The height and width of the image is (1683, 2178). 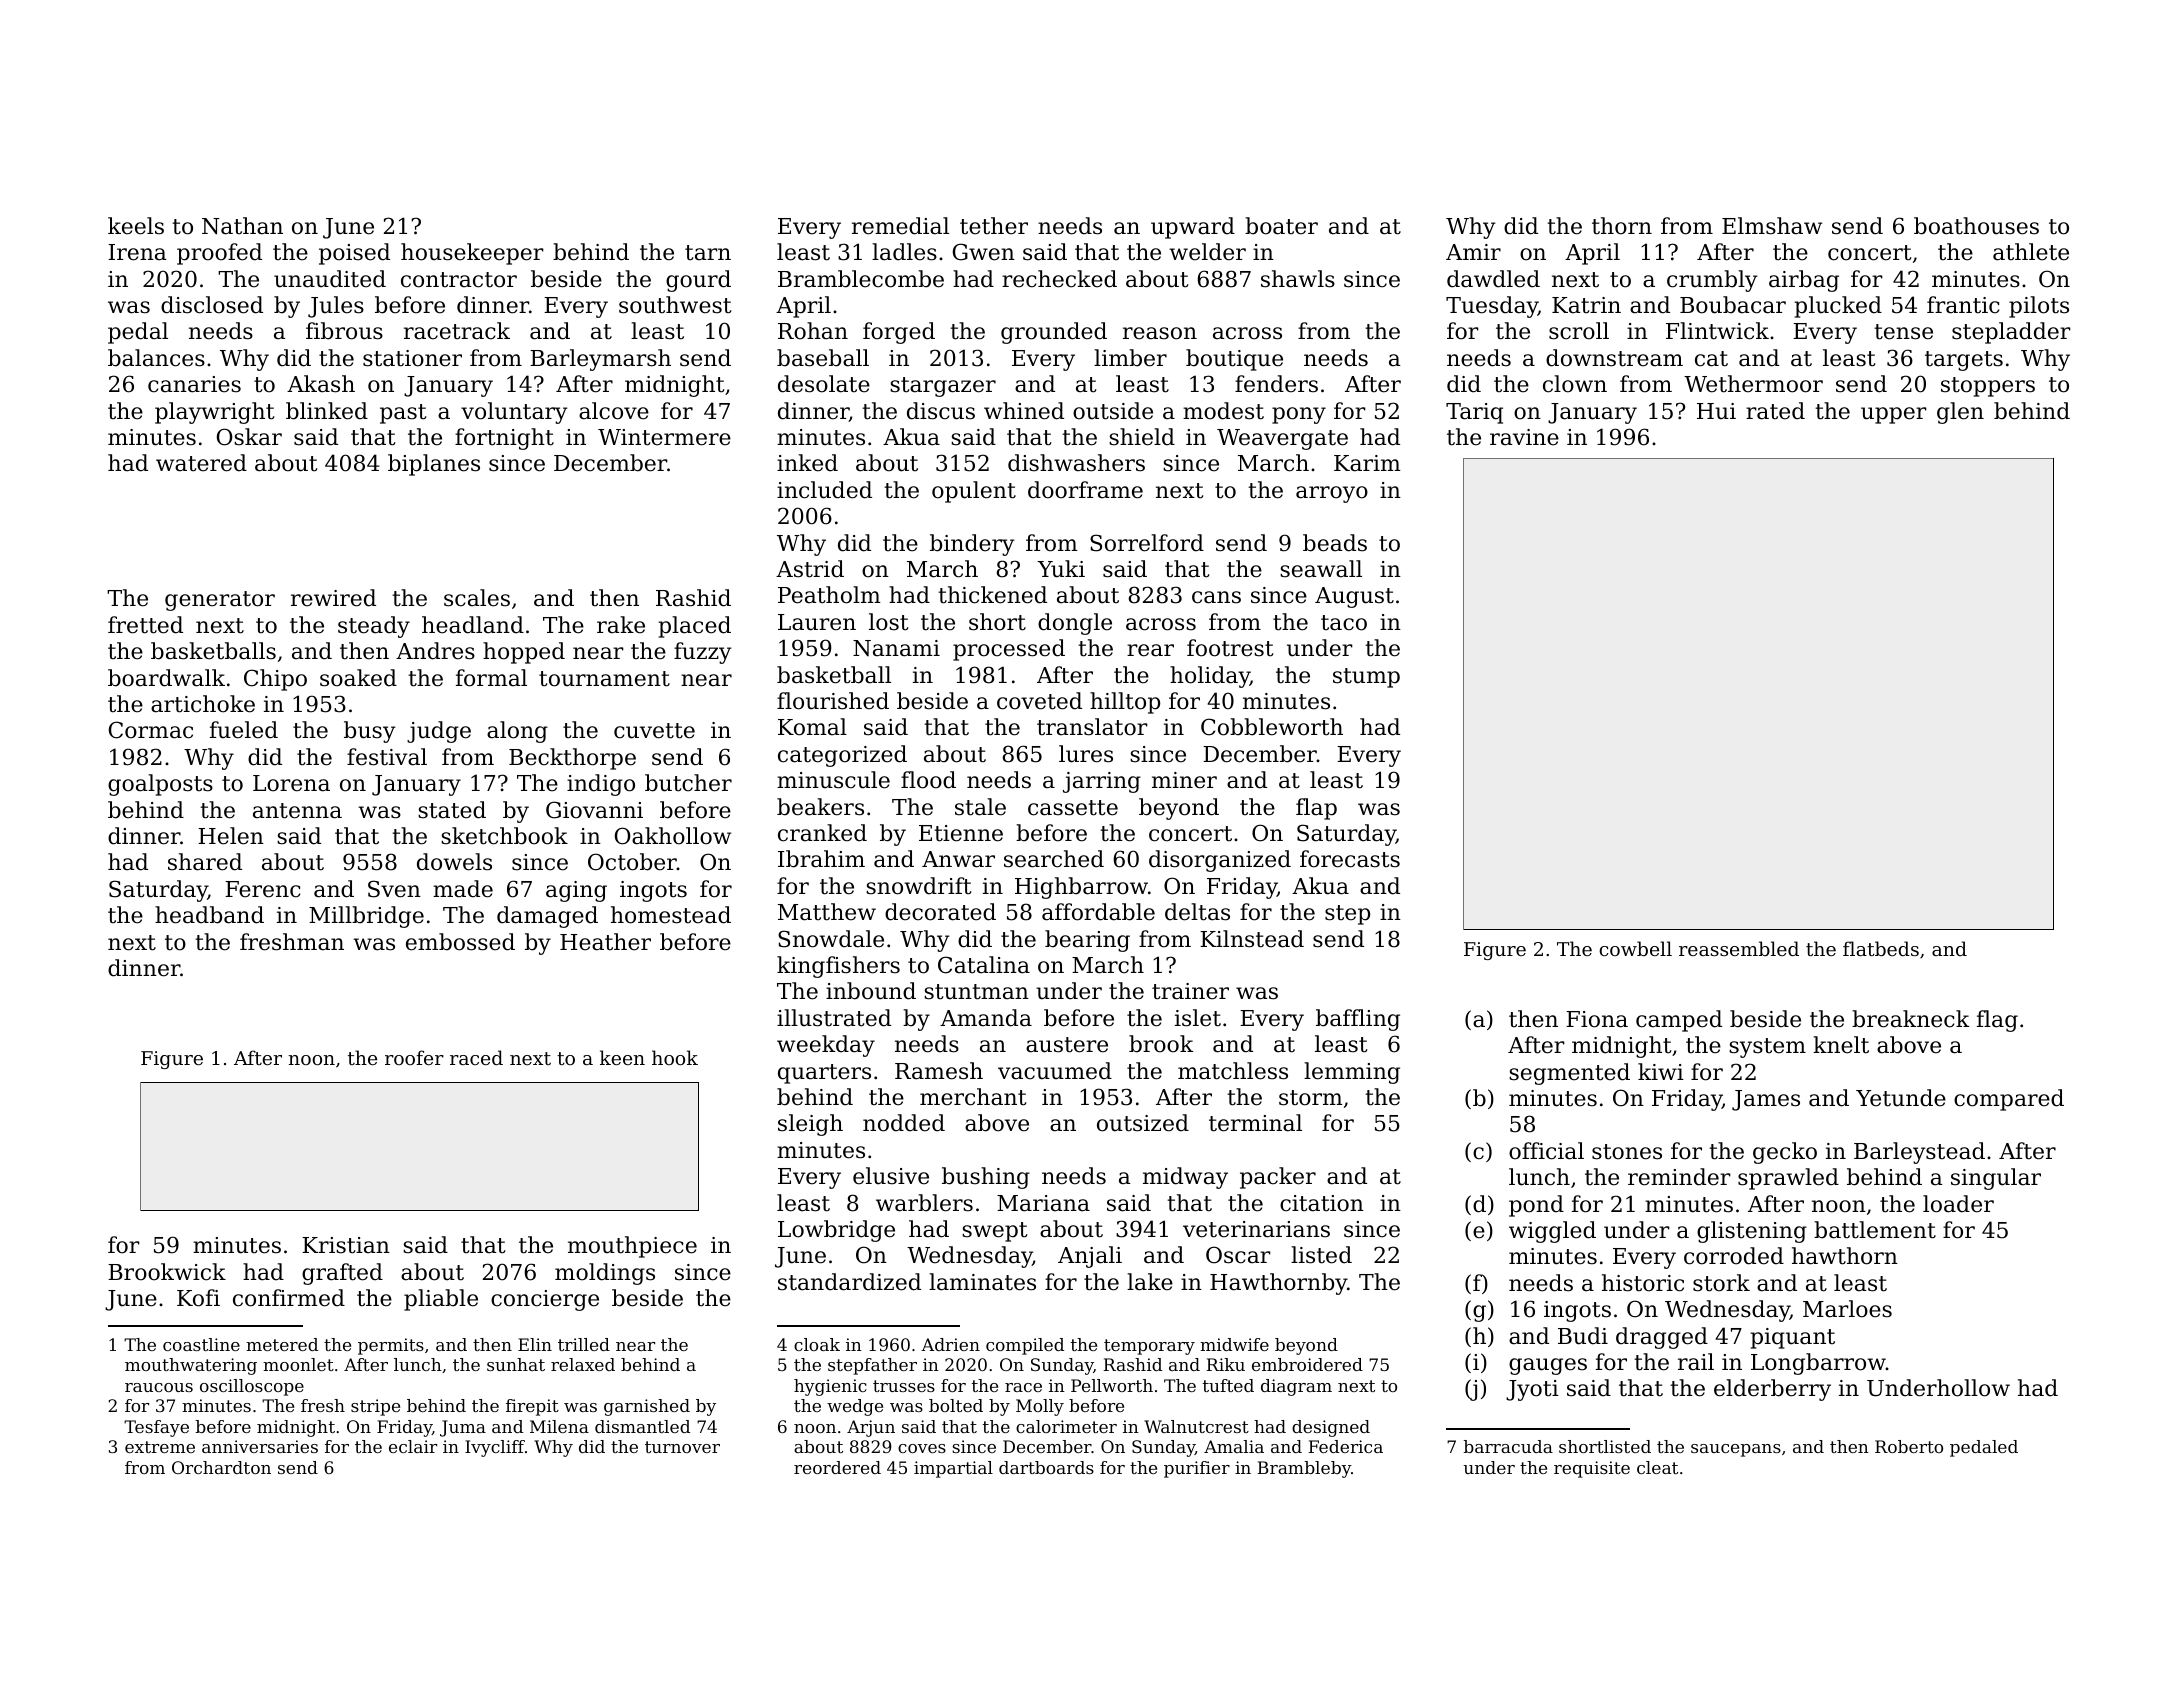 What do you see at coordinates (1193, 228) in the image?
I see `upward` at bounding box center [1193, 228].
